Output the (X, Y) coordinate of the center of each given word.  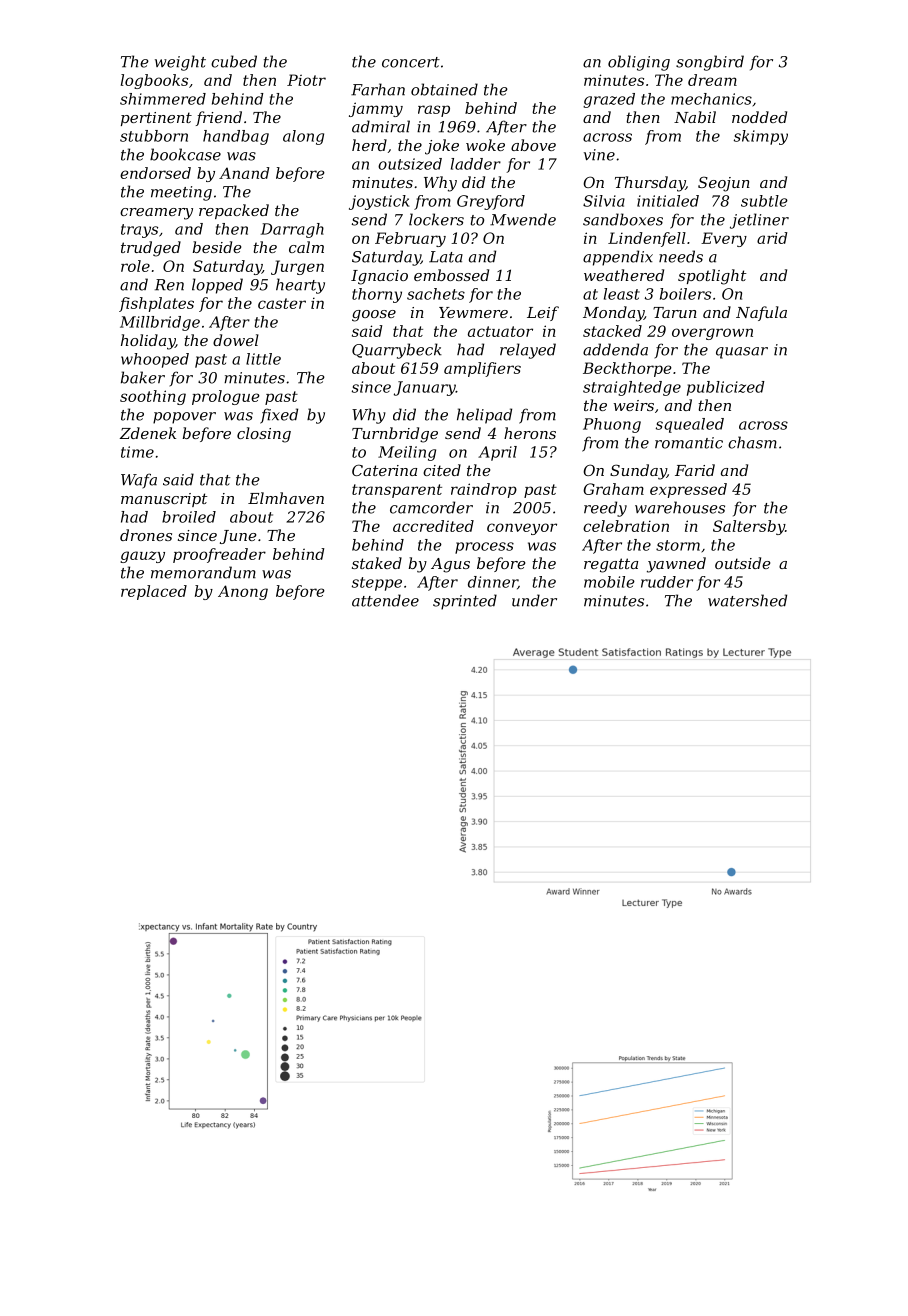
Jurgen (297, 267)
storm (678, 545)
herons (530, 433)
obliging (639, 63)
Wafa (139, 480)
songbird (710, 63)
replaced (154, 592)
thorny (377, 295)
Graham (613, 489)
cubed (234, 61)
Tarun (675, 312)
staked (377, 563)
